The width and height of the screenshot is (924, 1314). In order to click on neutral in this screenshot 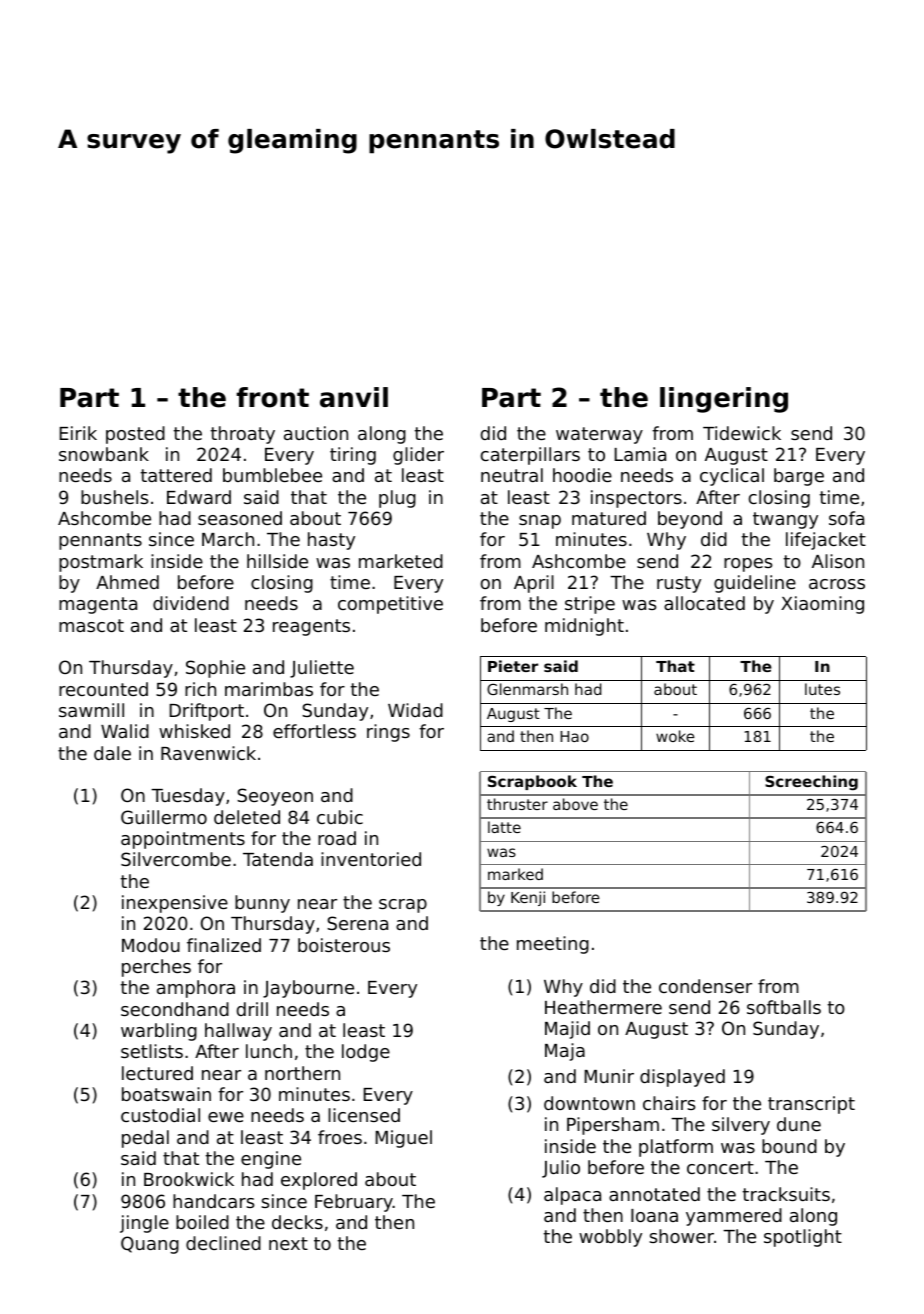, I will do `click(512, 475)`.
